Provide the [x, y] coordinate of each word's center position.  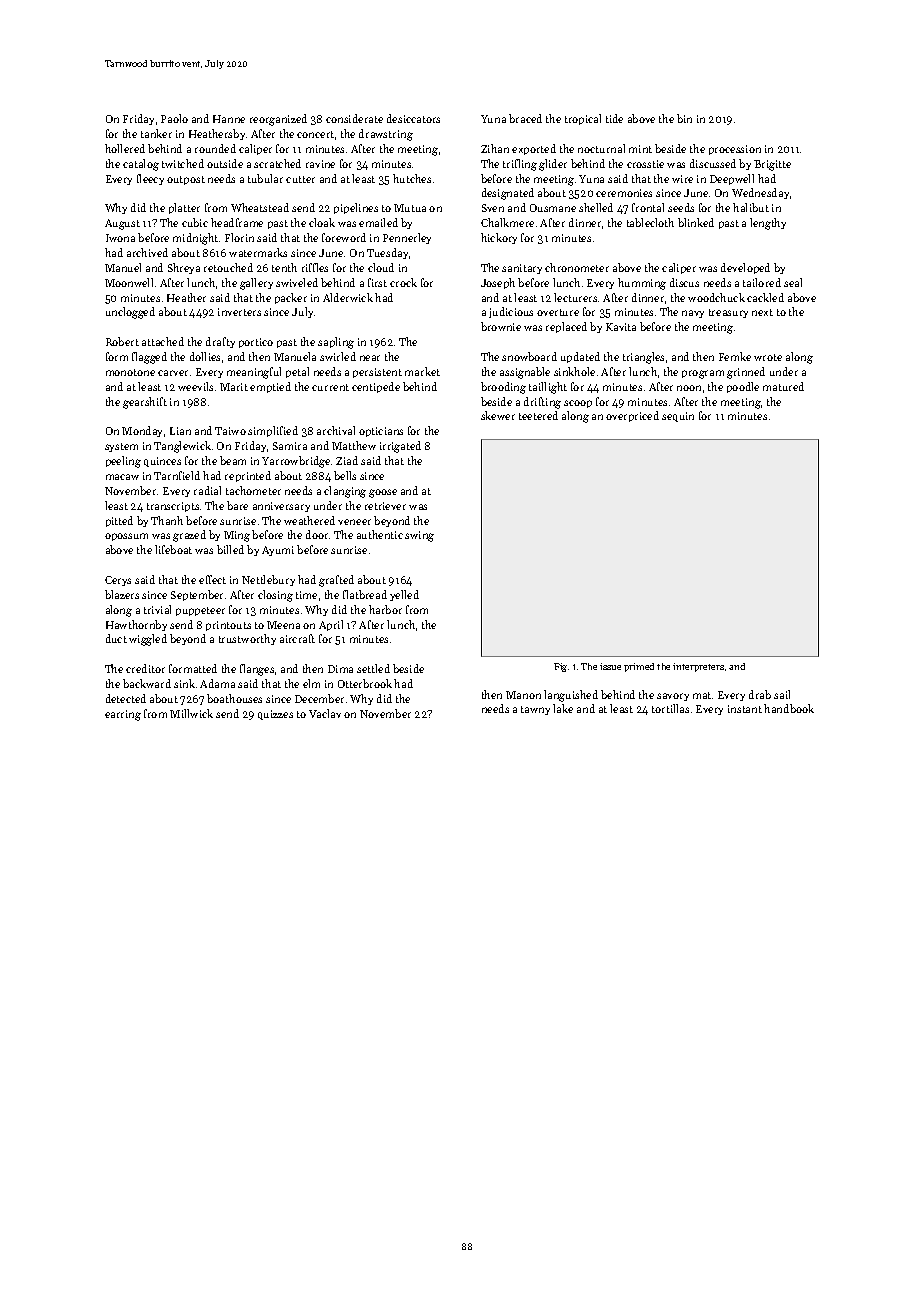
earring [123, 715]
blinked [696, 222]
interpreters [698, 667]
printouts [228, 626]
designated [508, 194]
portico [256, 343]
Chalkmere [507, 222]
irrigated [400, 447]
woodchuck [716, 297]
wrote [768, 357]
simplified [273, 431]
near [370, 358]
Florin [239, 237]
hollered [125, 148]
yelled [404, 595]
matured [783, 386]
